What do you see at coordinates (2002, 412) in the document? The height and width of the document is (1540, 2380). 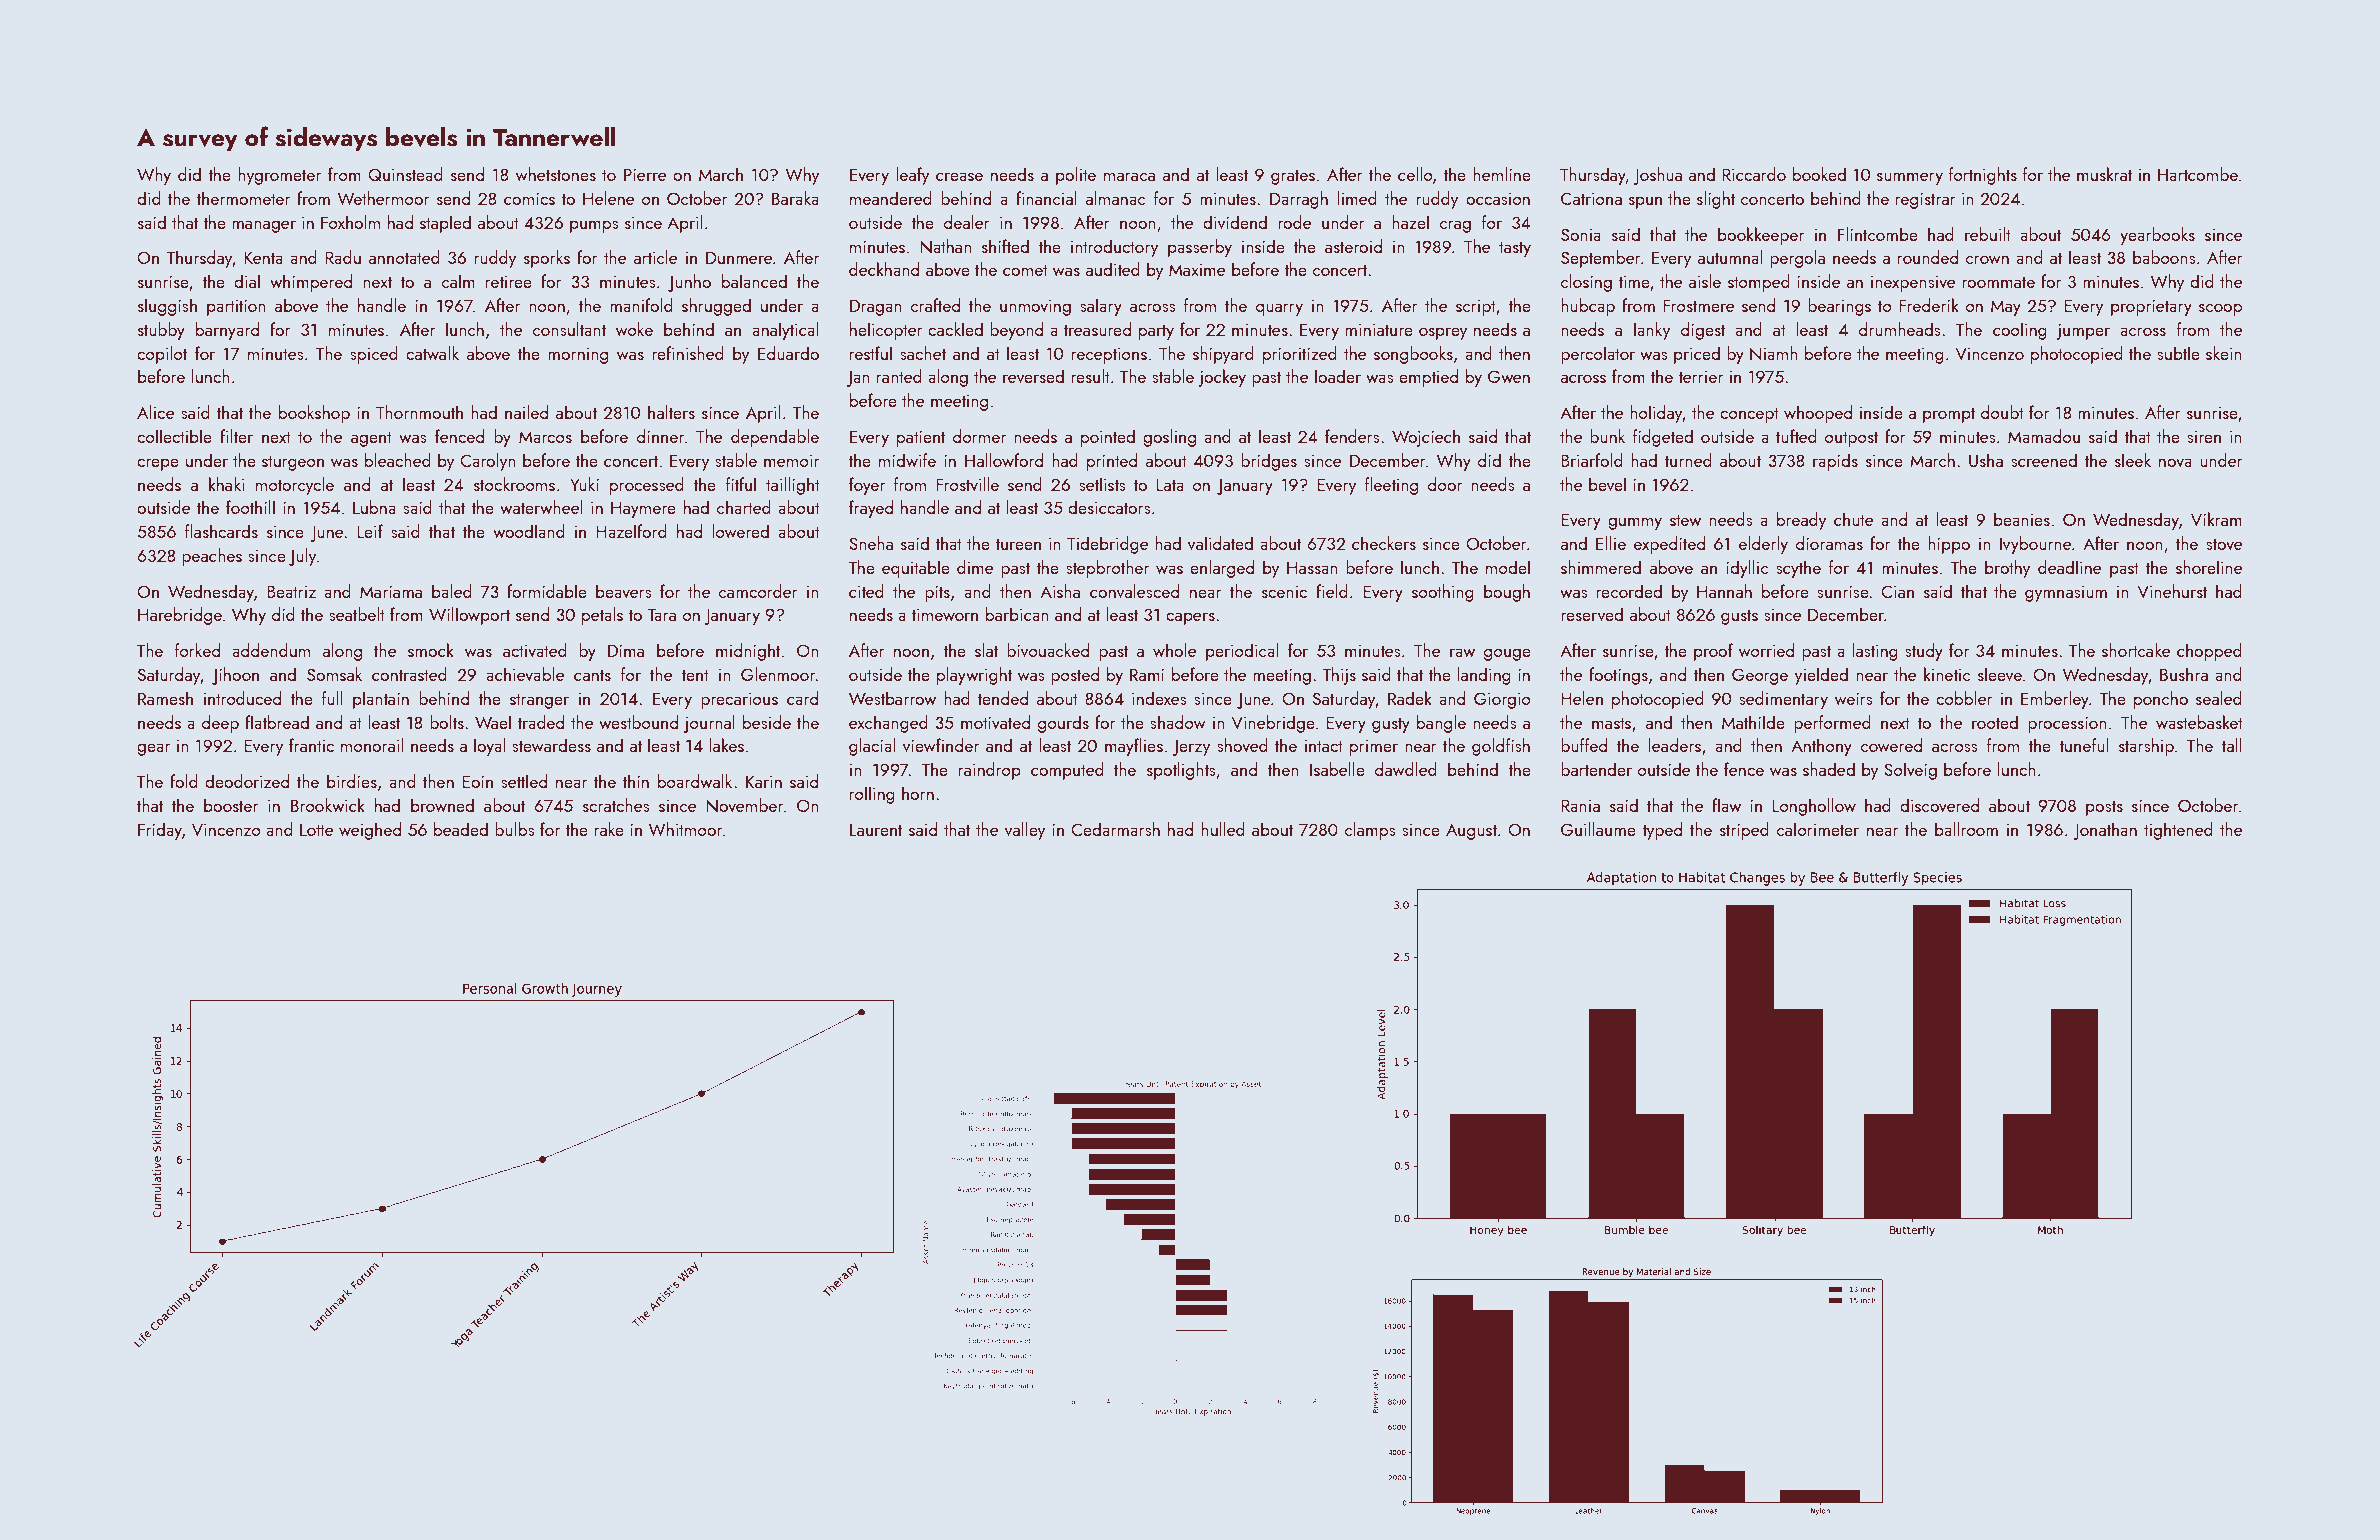 I see `doubt` at bounding box center [2002, 412].
